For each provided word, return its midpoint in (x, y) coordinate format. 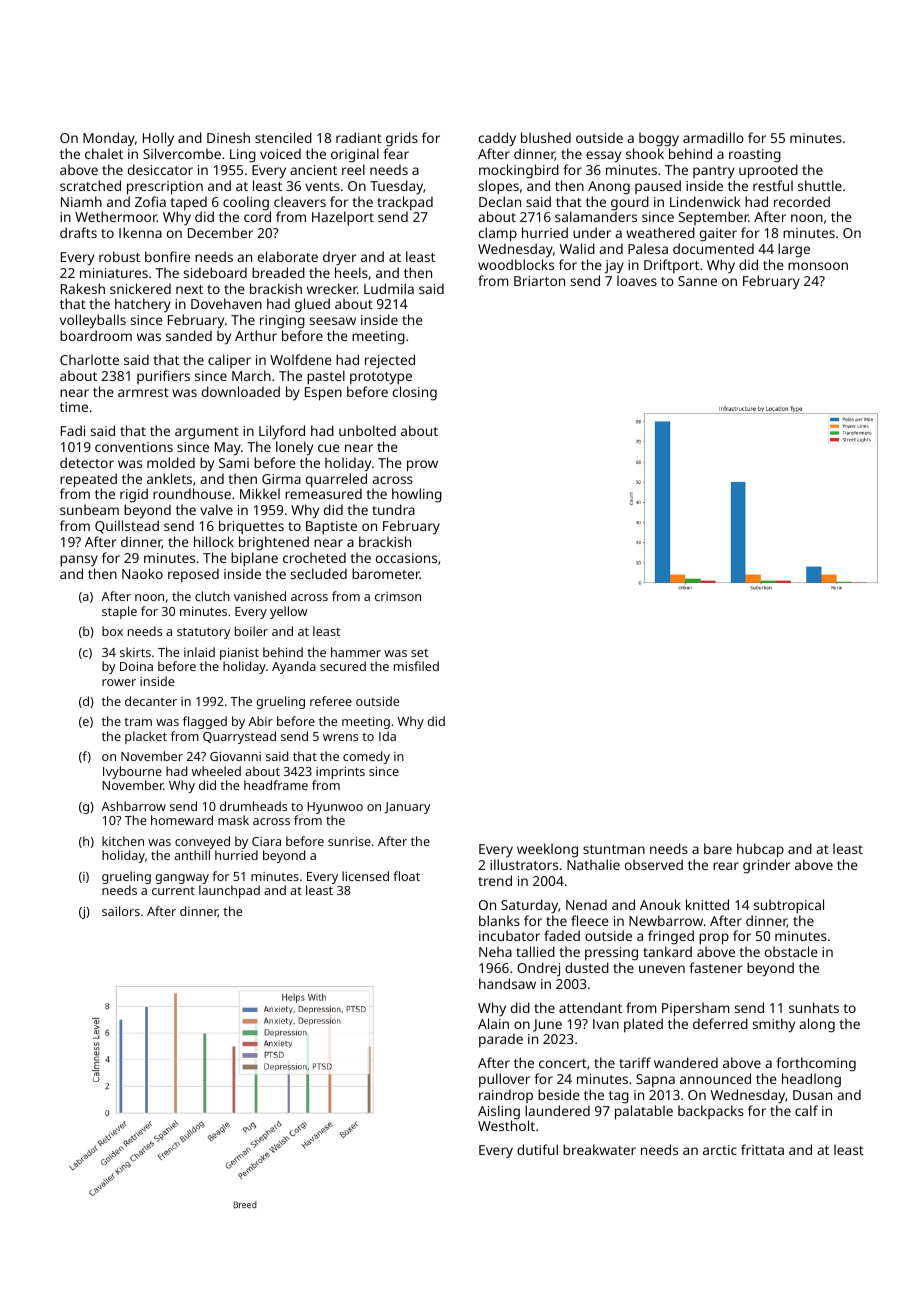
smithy (773, 1025)
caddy (497, 139)
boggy (659, 139)
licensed (365, 876)
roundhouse (192, 493)
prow (422, 466)
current (173, 891)
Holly (158, 139)
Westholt (506, 1125)
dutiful (537, 1149)
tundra (393, 509)
